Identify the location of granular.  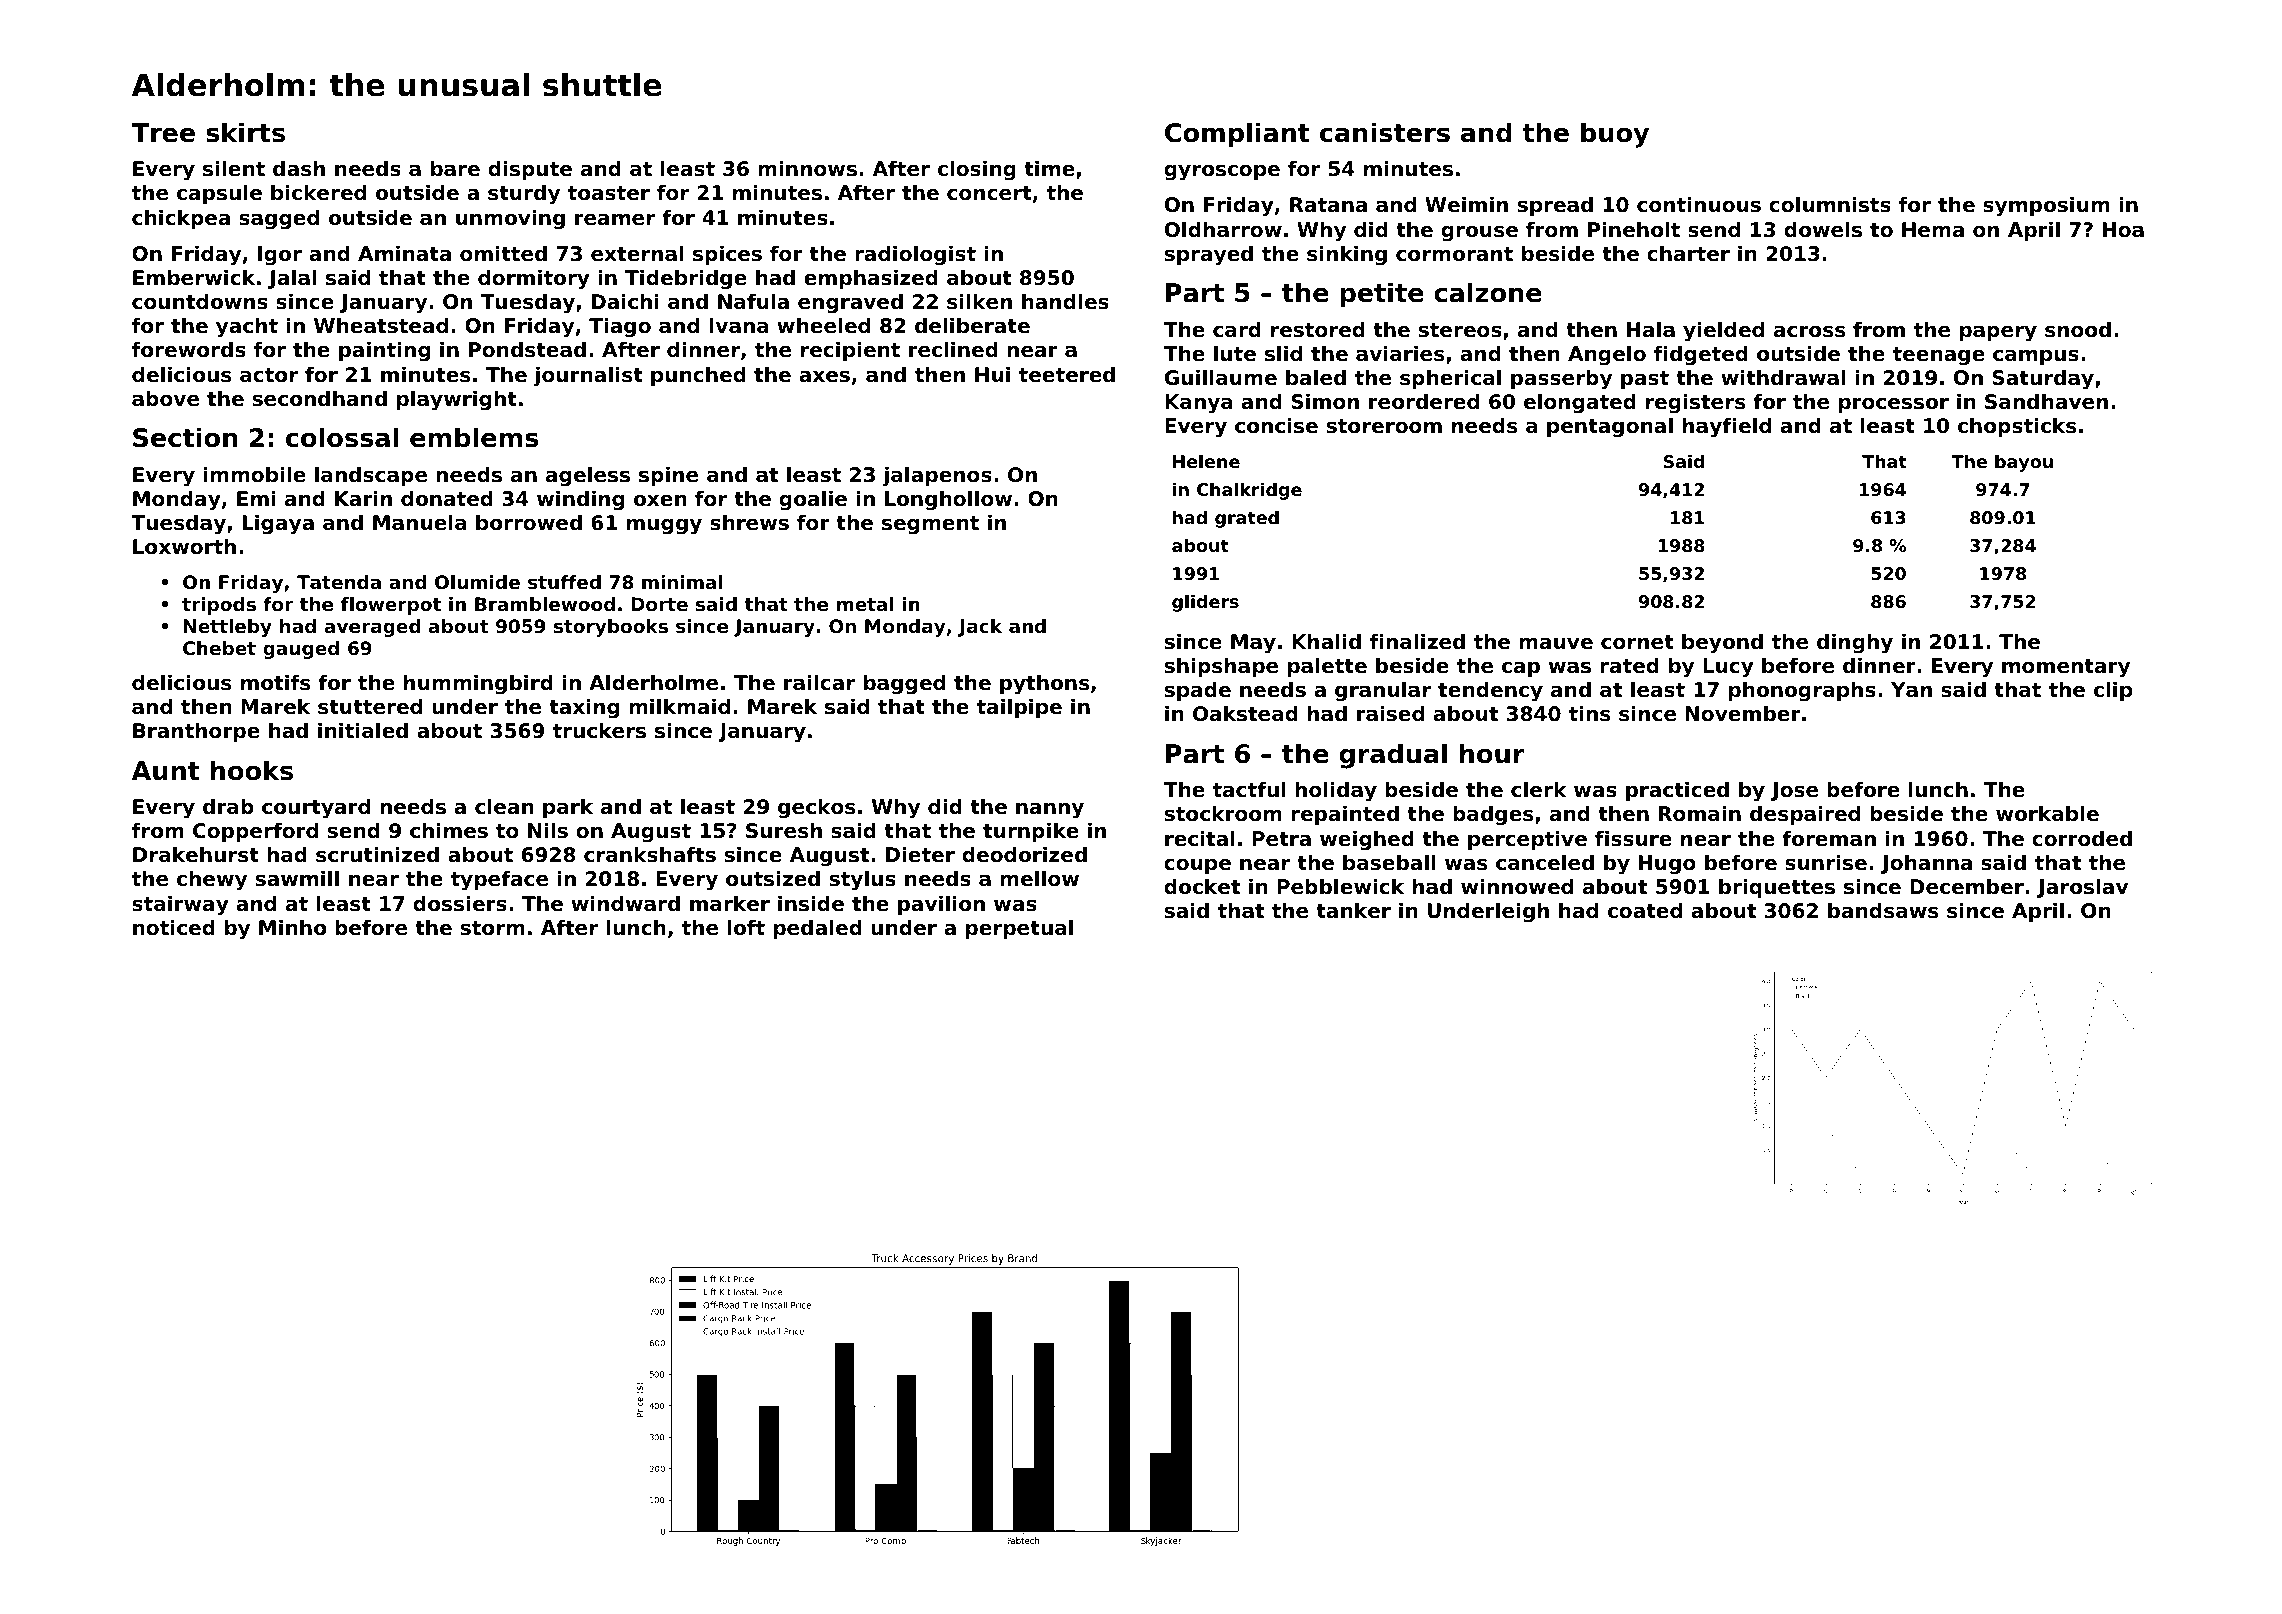
(1383, 691).
